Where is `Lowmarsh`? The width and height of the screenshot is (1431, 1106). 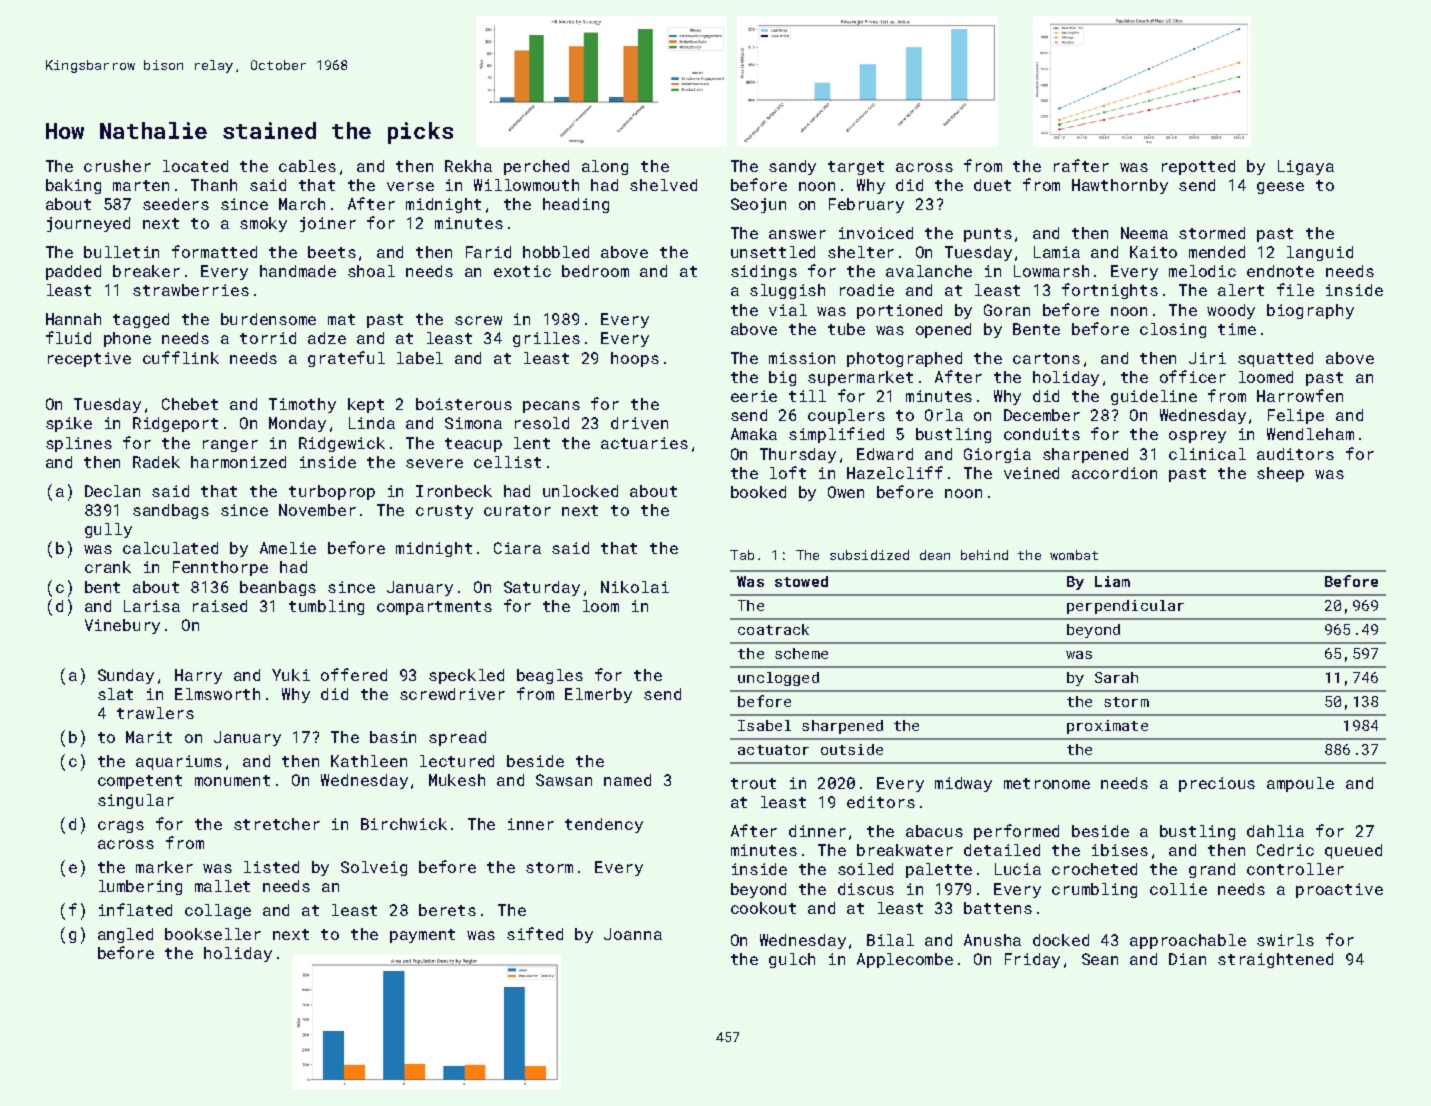
Lowmarsh is located at coordinates (1051, 271).
